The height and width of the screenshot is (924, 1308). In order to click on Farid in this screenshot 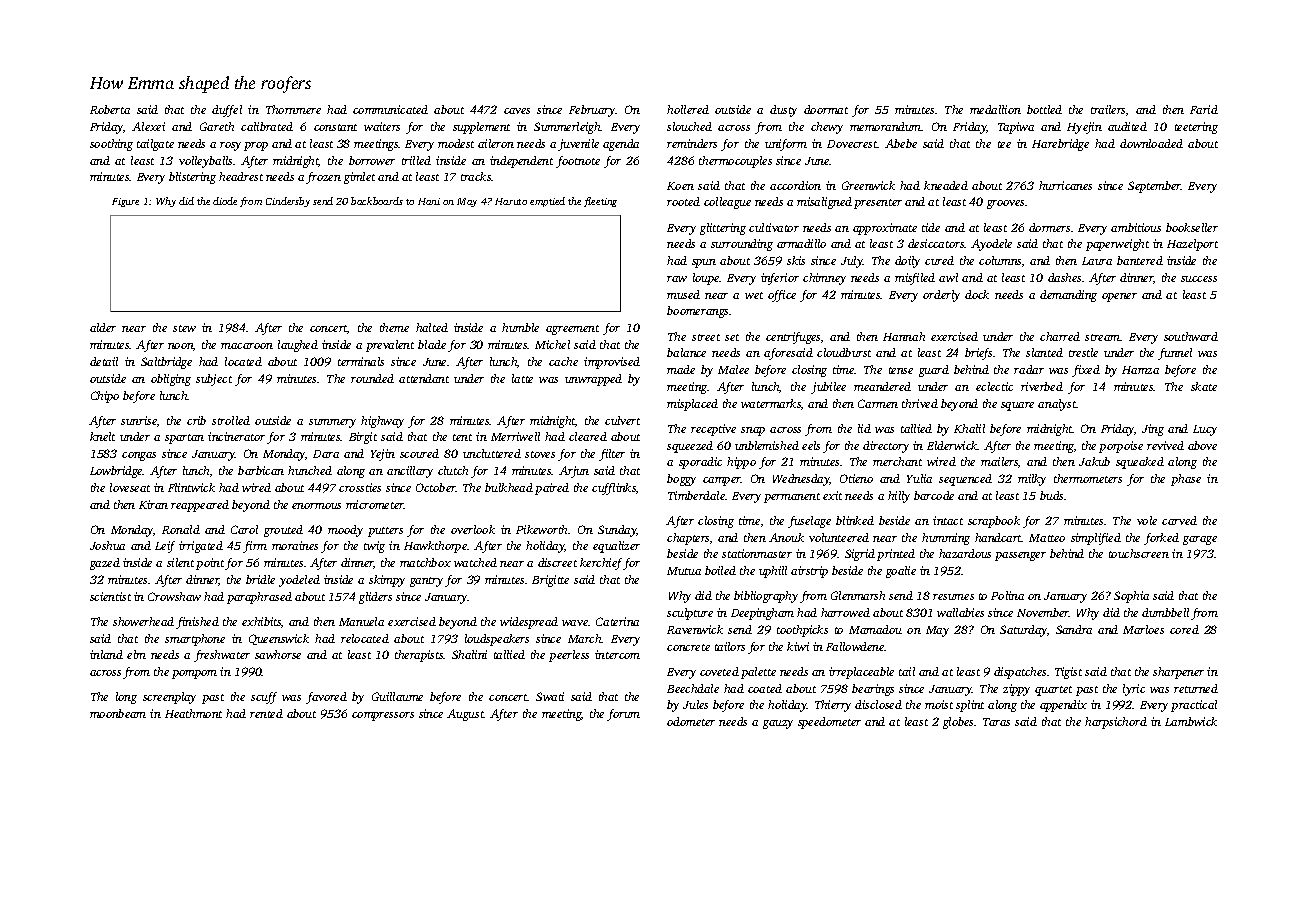, I will do `click(1204, 109)`.
